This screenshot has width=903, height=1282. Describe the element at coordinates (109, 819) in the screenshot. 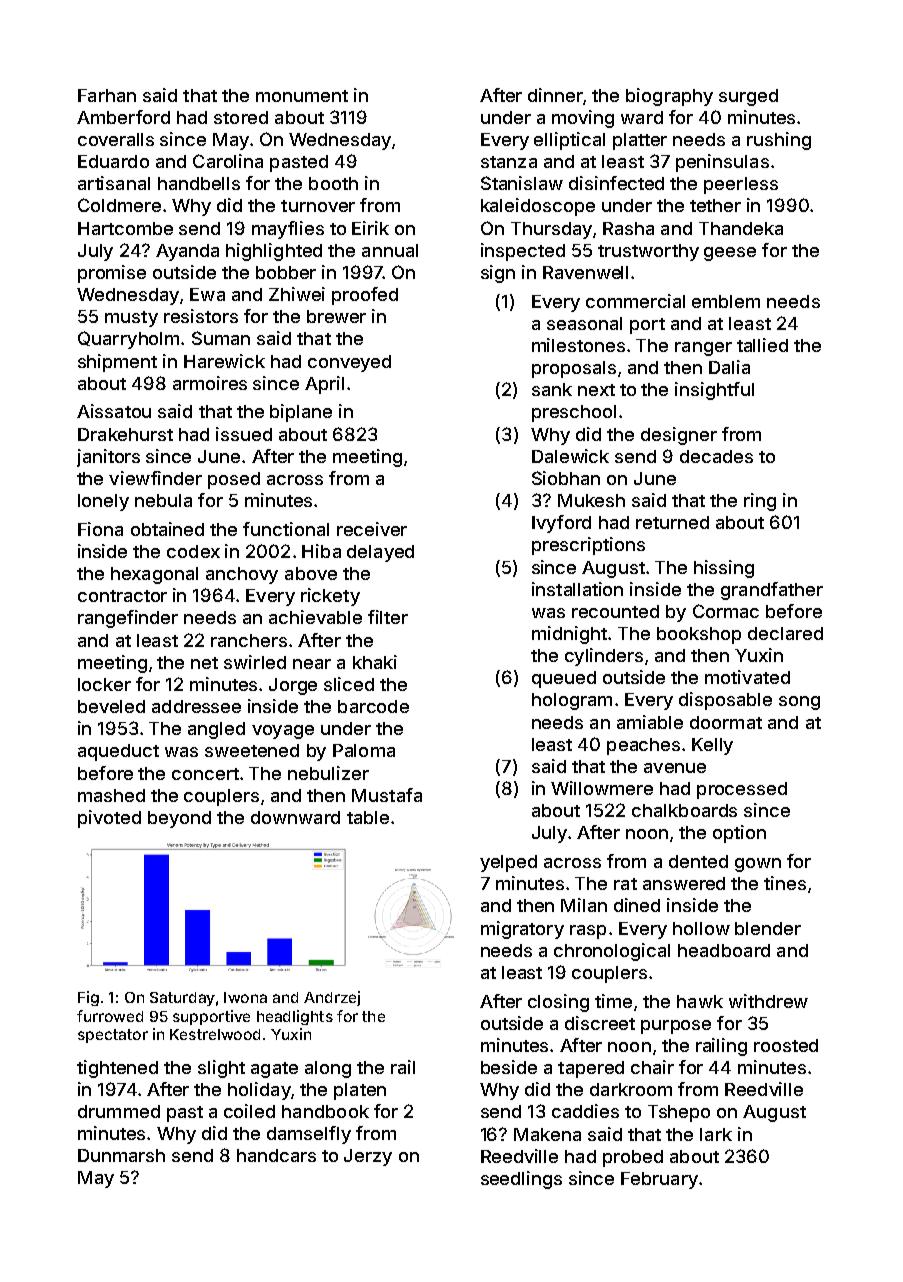

I see `pivoted` at that location.
